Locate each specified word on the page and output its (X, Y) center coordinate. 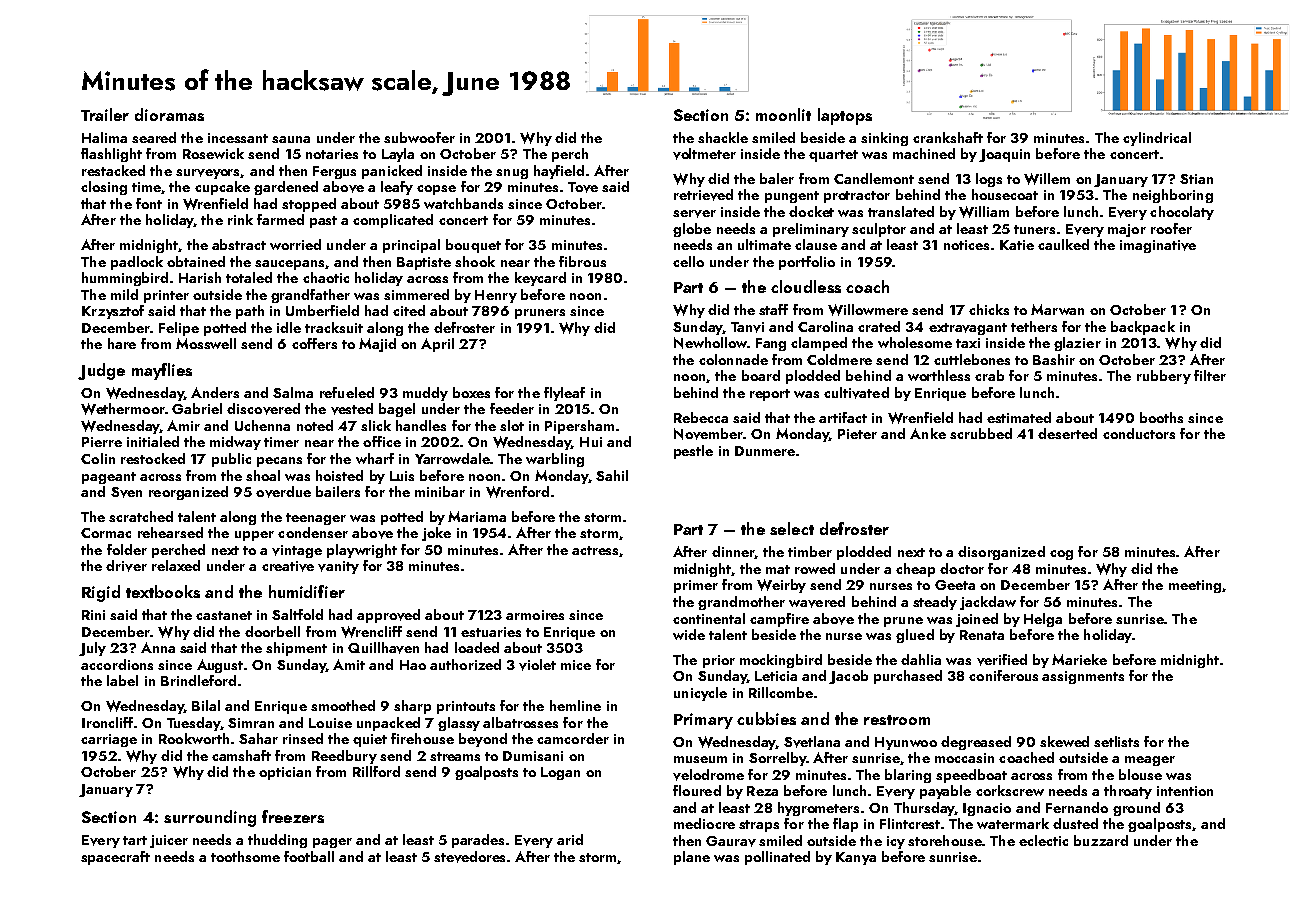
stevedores (469, 857)
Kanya (856, 858)
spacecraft (115, 858)
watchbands (463, 203)
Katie (1017, 245)
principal (411, 246)
